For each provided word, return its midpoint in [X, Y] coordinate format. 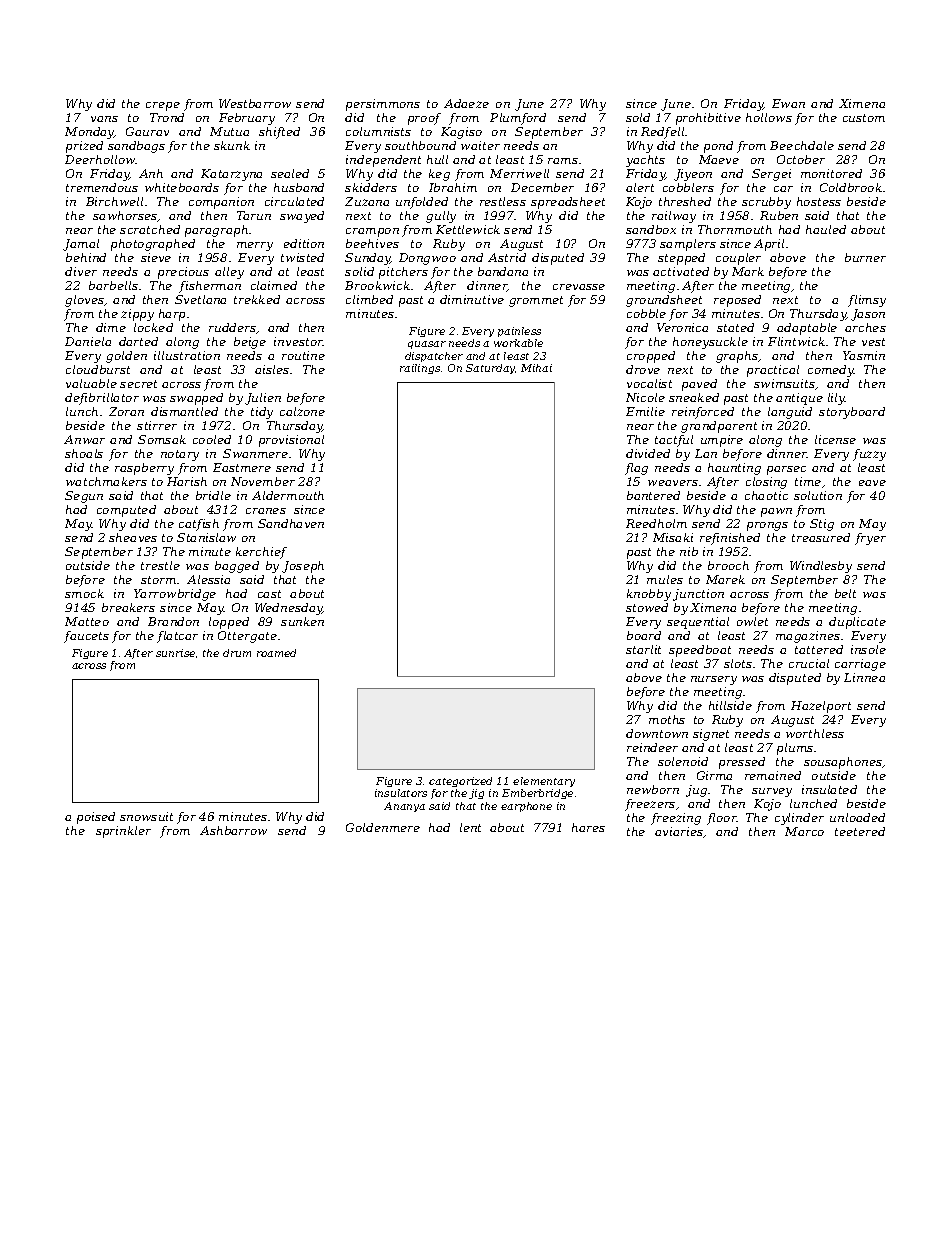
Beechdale [802, 145]
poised [96, 818]
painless [519, 332]
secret [138, 384]
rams [563, 161]
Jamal [81, 245]
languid [790, 413]
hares [588, 827]
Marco [804, 831]
